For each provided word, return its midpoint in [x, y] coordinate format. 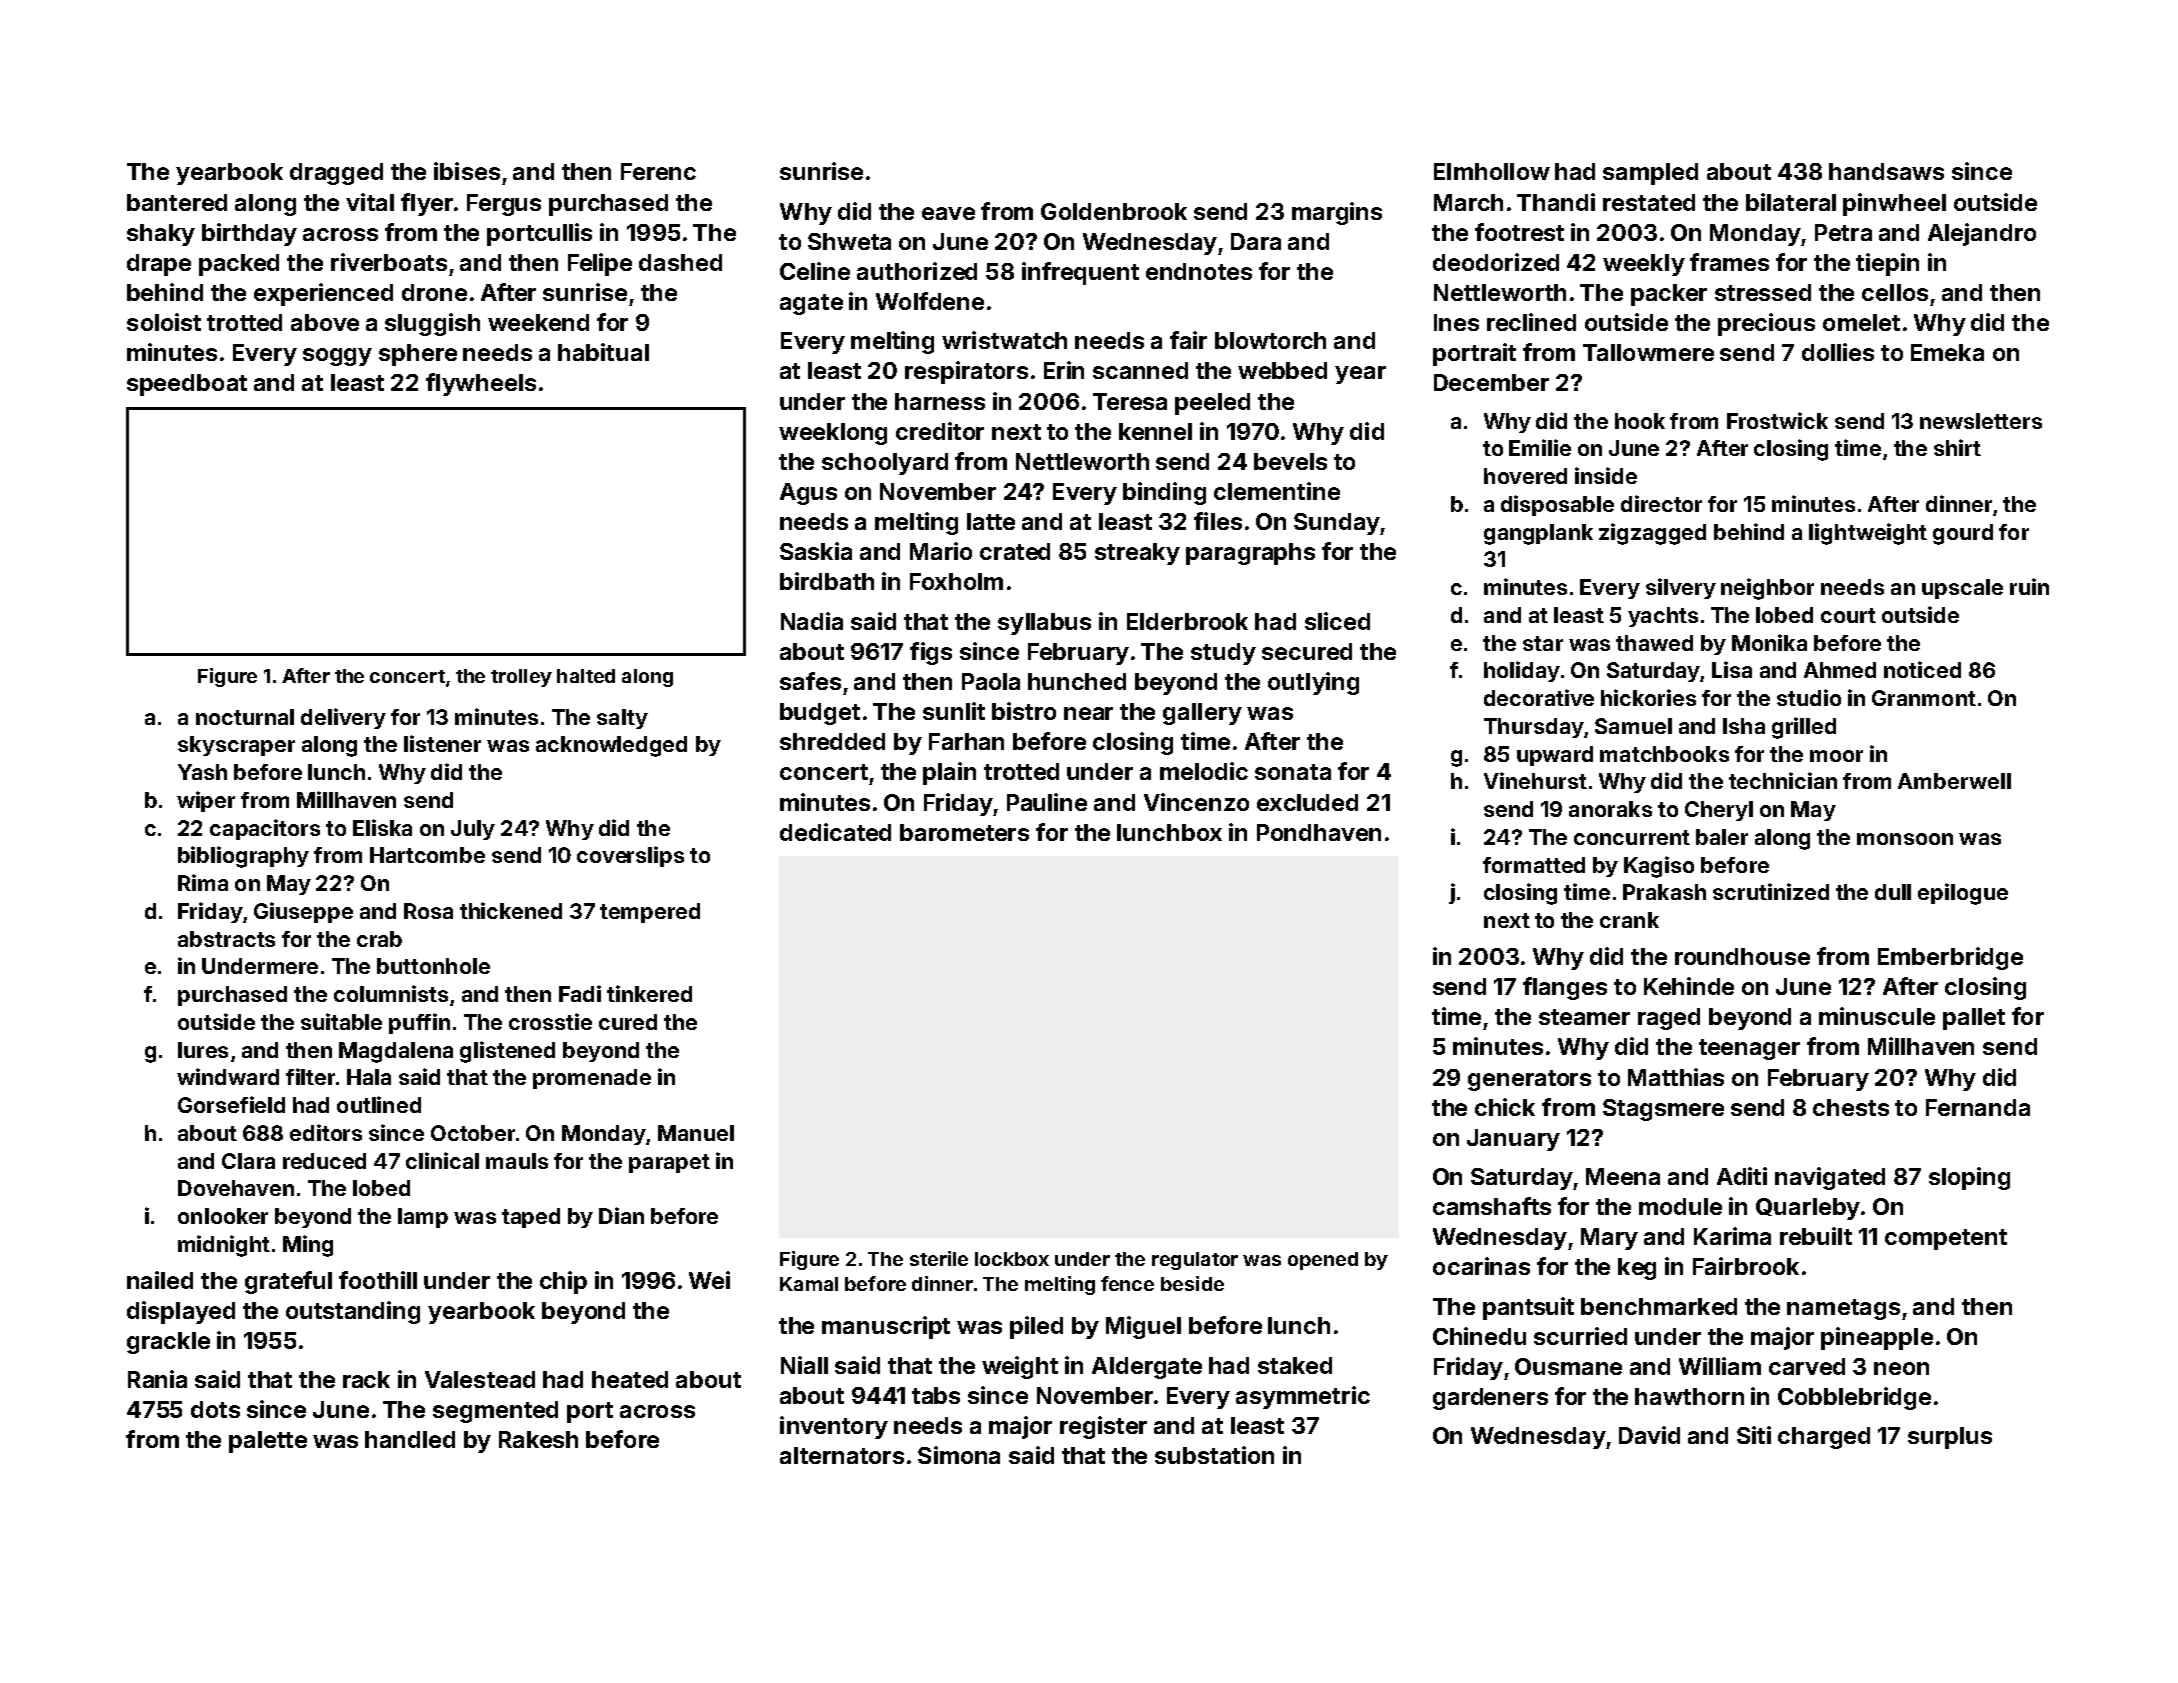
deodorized [1496, 262]
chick [1505, 1107]
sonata [1293, 772]
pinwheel [1894, 204]
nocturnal [245, 717]
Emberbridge [1950, 958]
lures [203, 1050]
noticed [1922, 669]
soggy [337, 357]
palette [268, 1442]
